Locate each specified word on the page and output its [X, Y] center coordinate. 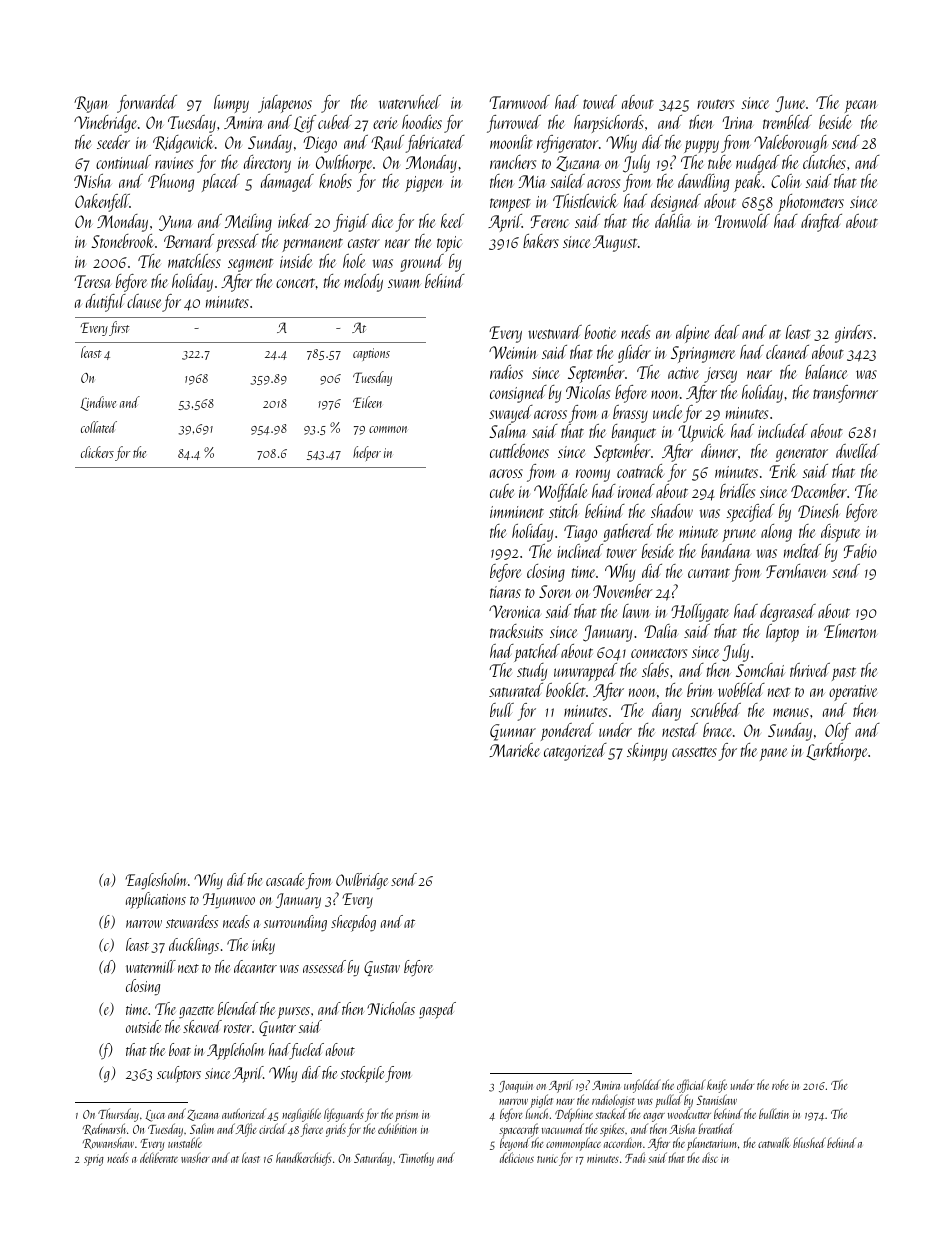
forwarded [147, 104]
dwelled [858, 451]
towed [600, 102]
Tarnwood [519, 102]
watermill [151, 966]
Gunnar [513, 732]
